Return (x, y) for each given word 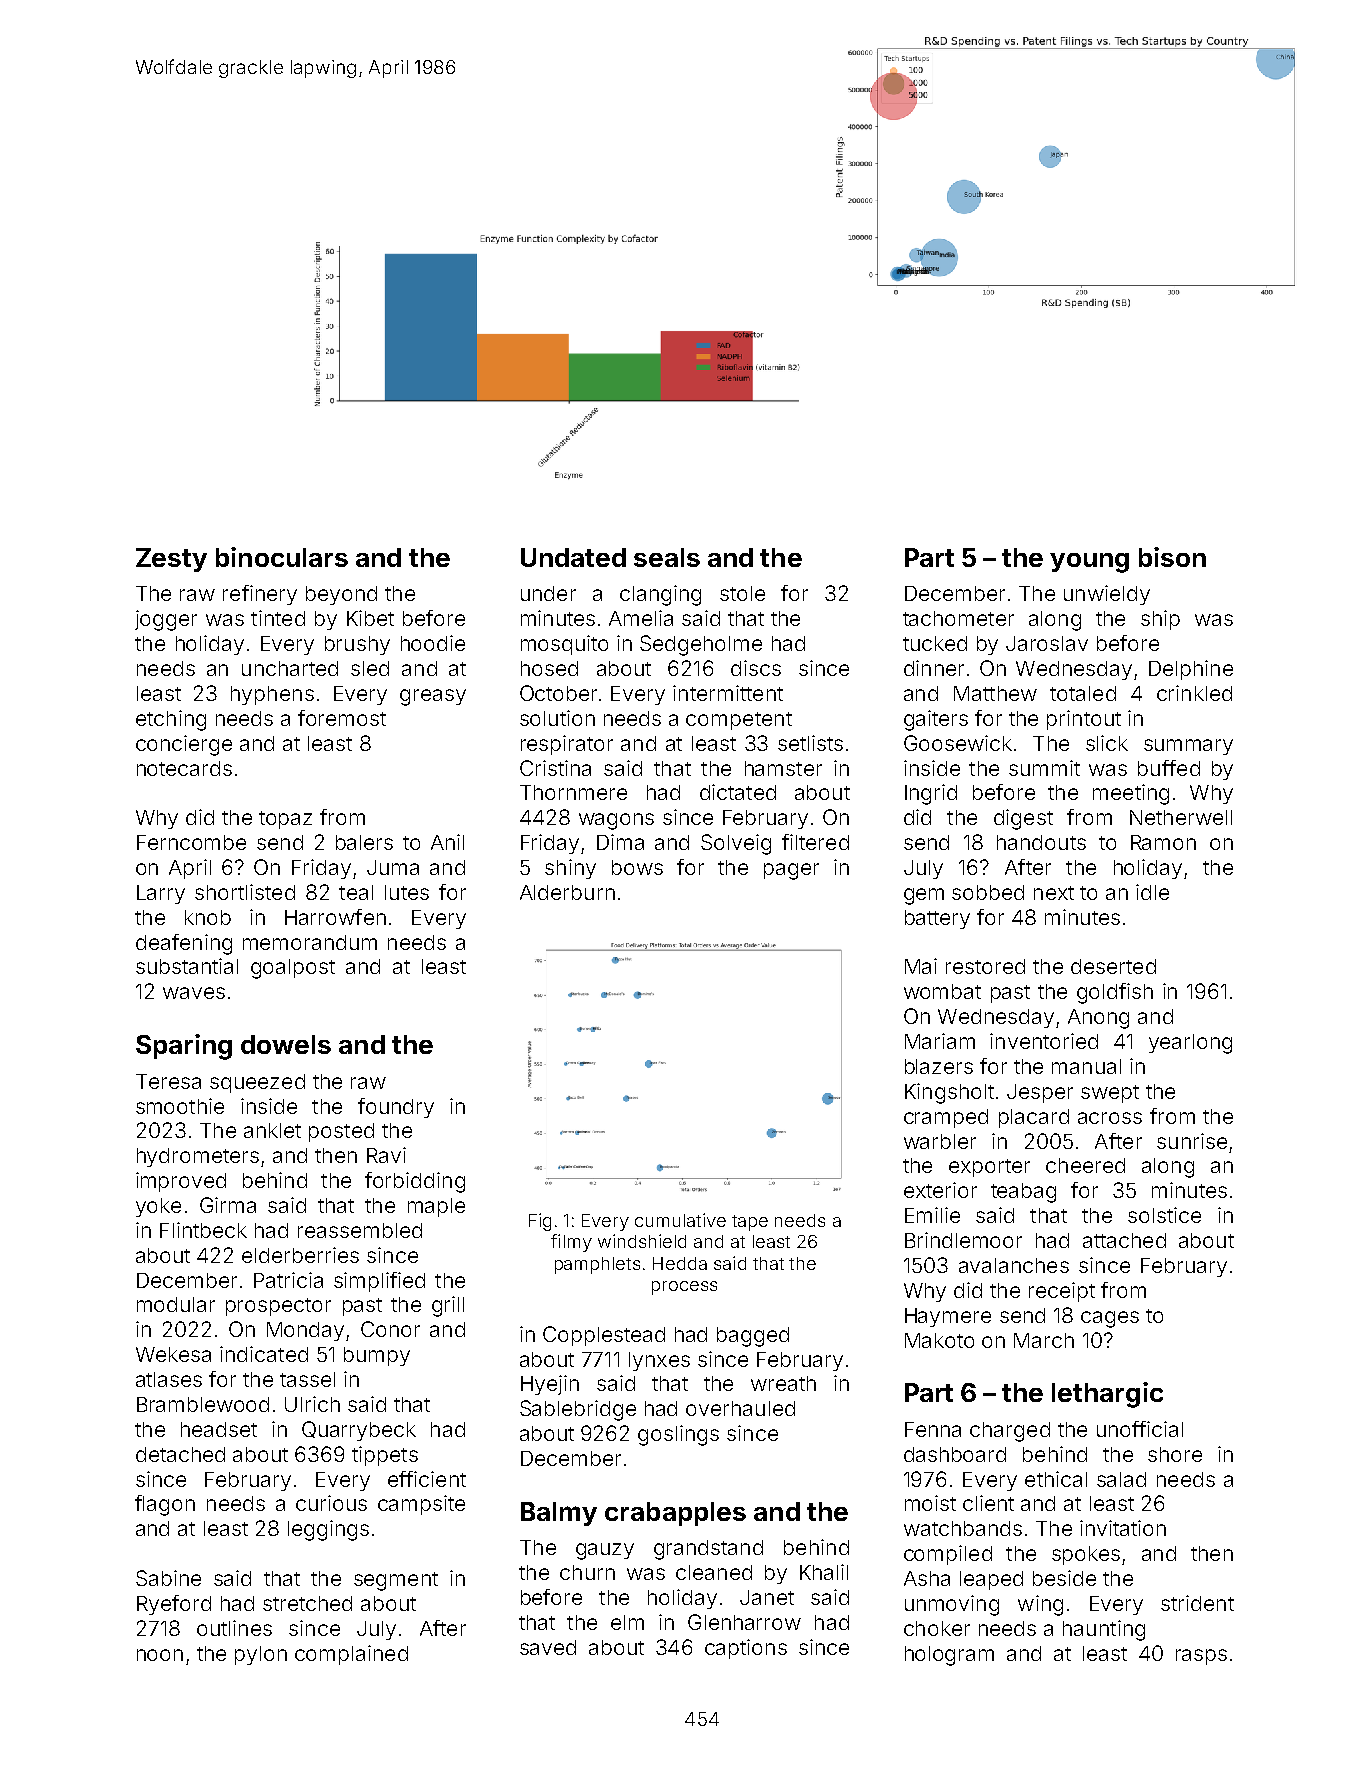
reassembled (360, 1230)
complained (351, 1655)
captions (746, 1649)
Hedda (680, 1263)
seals (667, 557)
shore (1175, 1454)
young (1089, 563)
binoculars (282, 557)
